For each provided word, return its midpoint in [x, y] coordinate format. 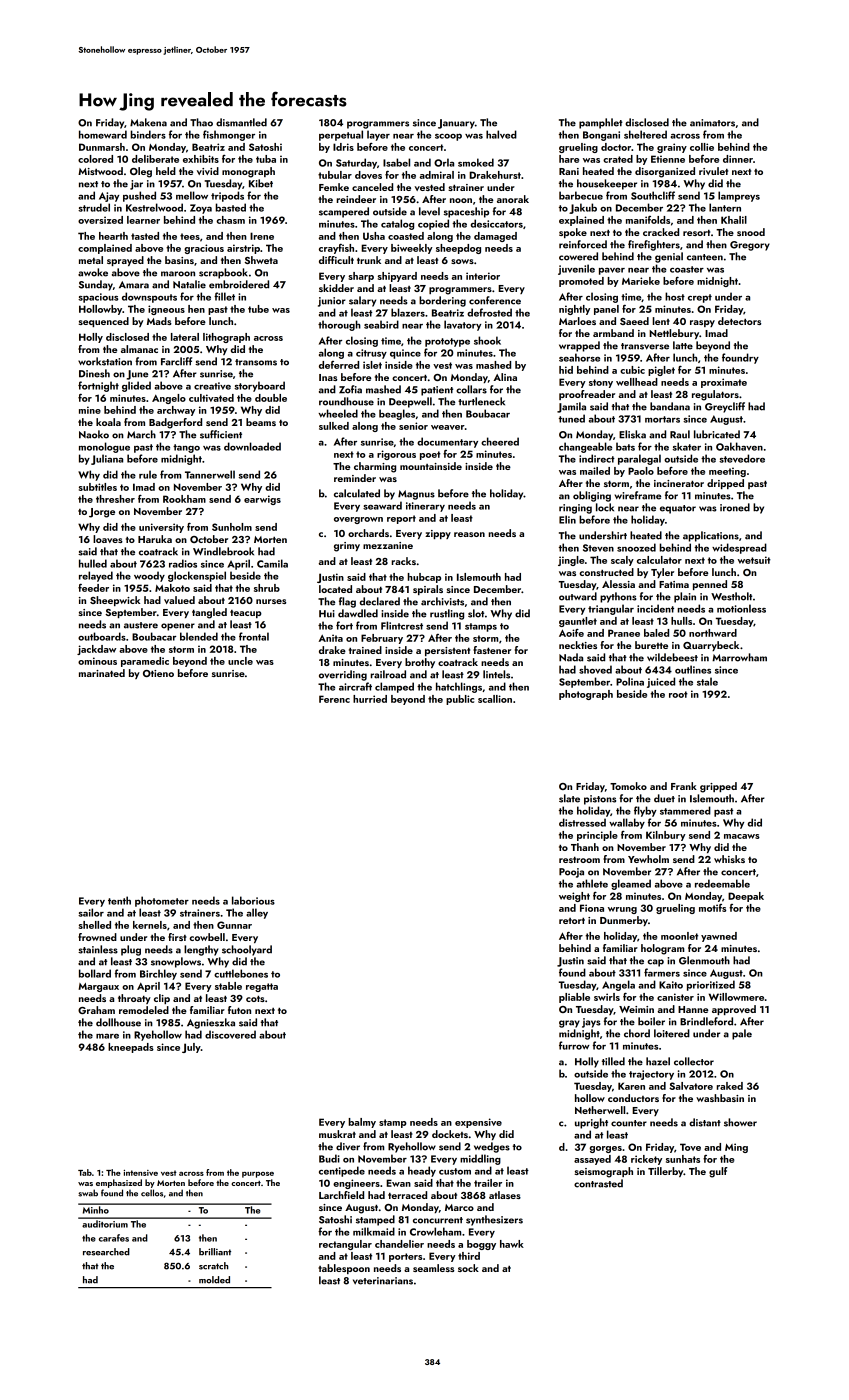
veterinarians [383, 1281]
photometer [162, 901]
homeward [103, 134]
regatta [262, 987]
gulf [718, 1172]
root [678, 694]
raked [730, 1086]
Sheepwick [115, 601]
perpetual [341, 135]
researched [106, 1252]
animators [712, 123]
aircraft [355, 686]
